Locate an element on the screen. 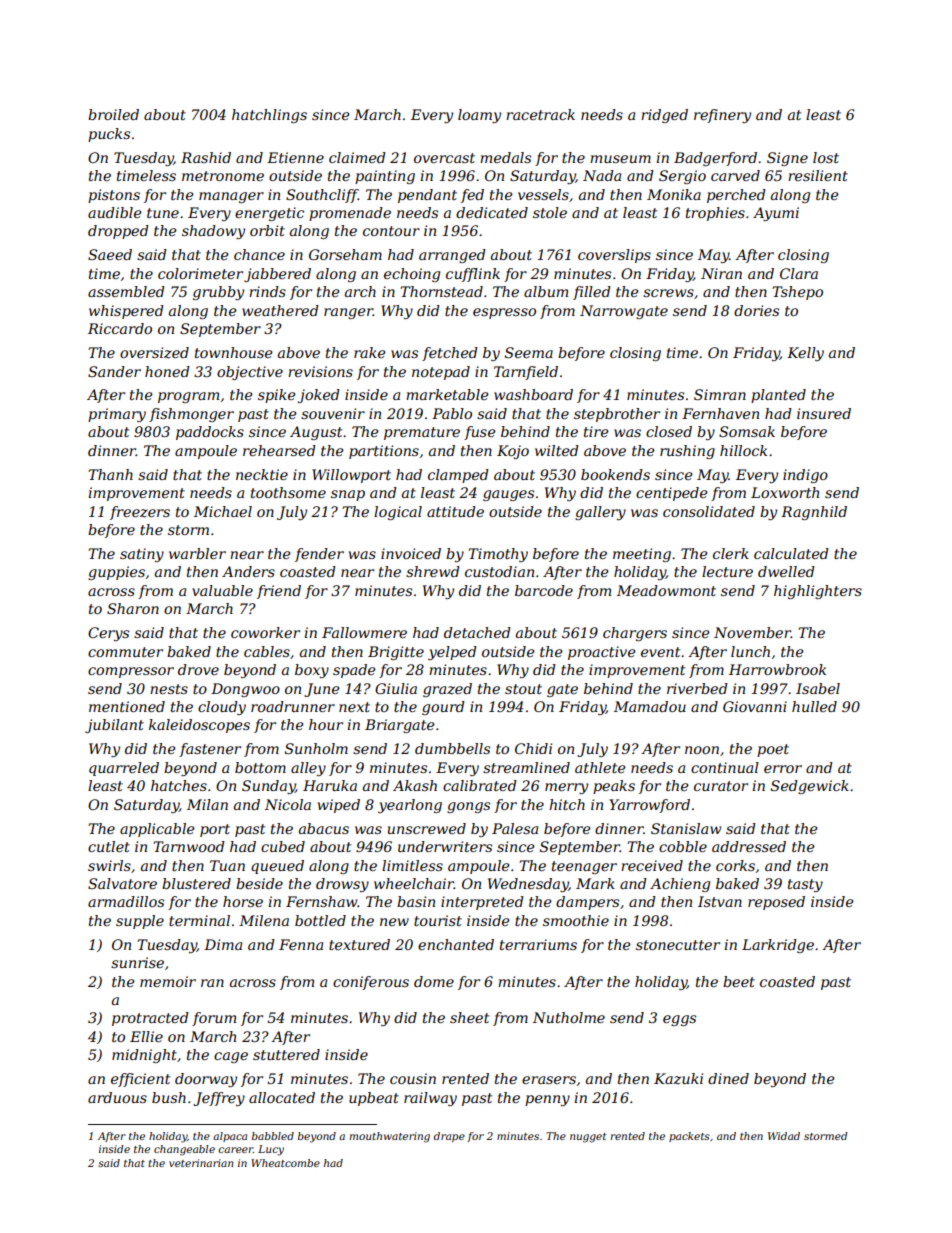 The image size is (952, 1233). Wheatcombe is located at coordinates (285, 1163).
